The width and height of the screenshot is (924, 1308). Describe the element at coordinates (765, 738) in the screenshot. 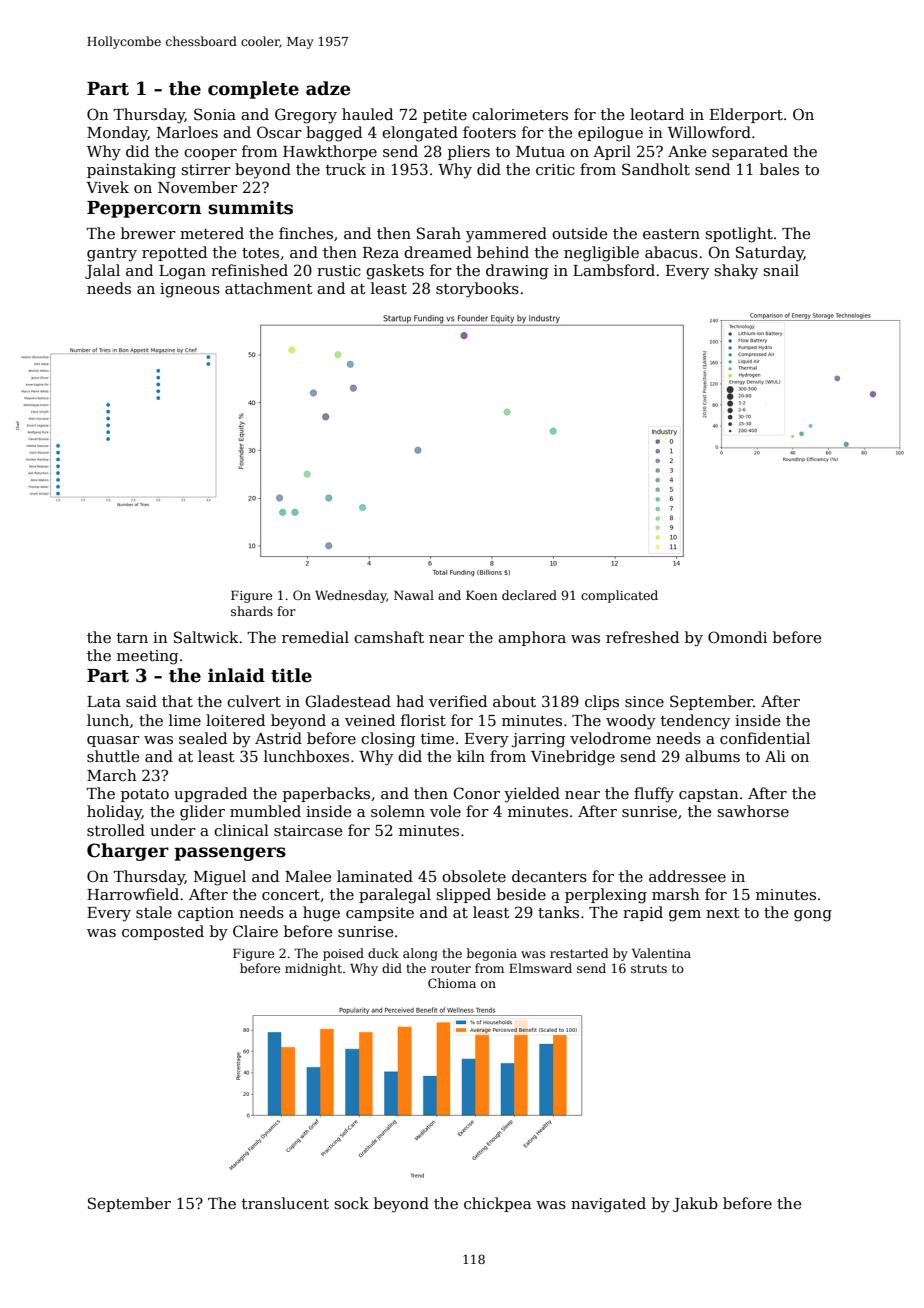

I see `confidential` at that location.
